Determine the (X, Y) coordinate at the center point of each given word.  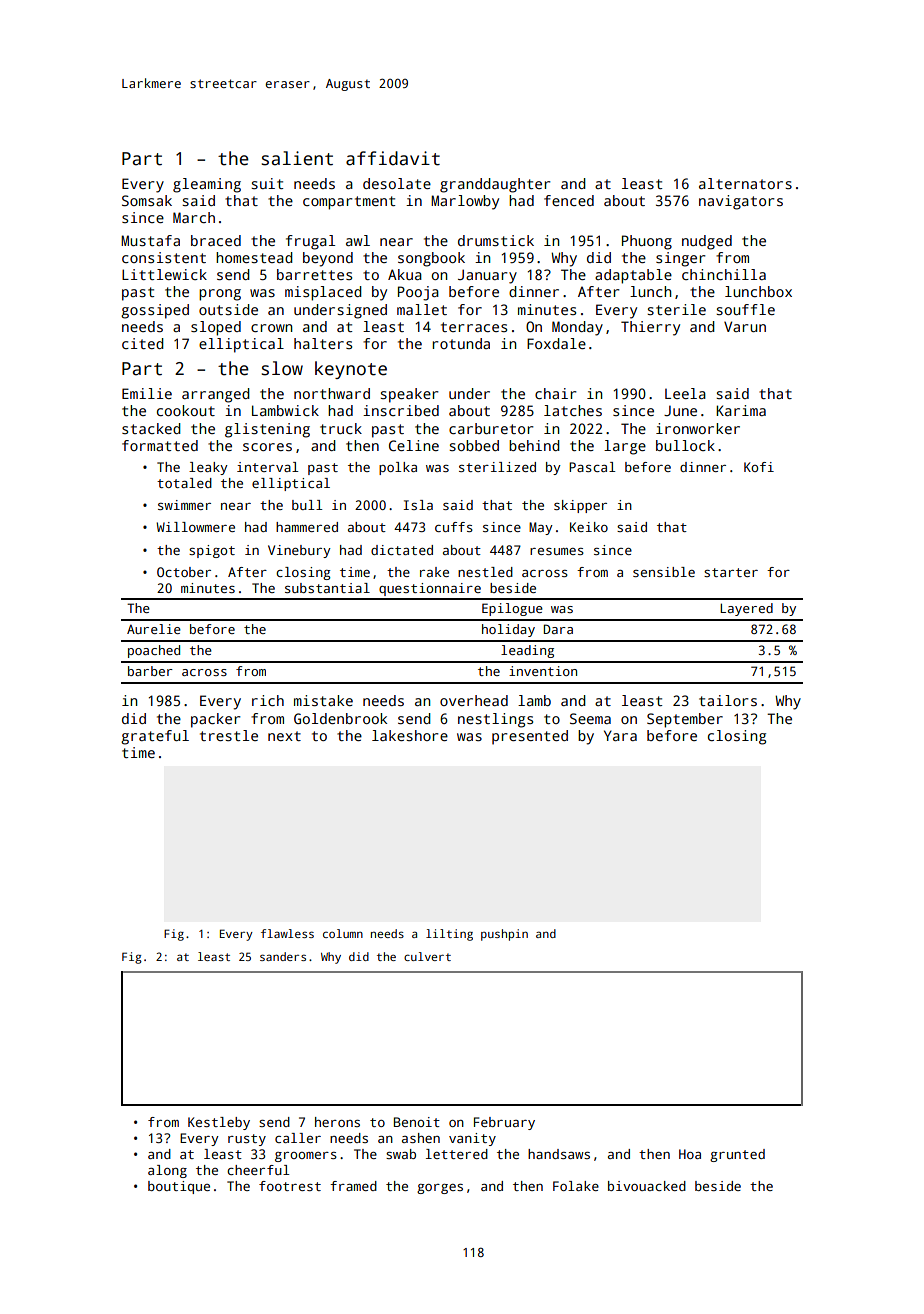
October (184, 572)
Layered (746, 609)
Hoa (690, 1154)
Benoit (417, 1122)
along (167, 1171)
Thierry (650, 328)
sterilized (497, 467)
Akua (405, 274)
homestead (254, 257)
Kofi (759, 467)
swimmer (184, 505)
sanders (283, 956)
